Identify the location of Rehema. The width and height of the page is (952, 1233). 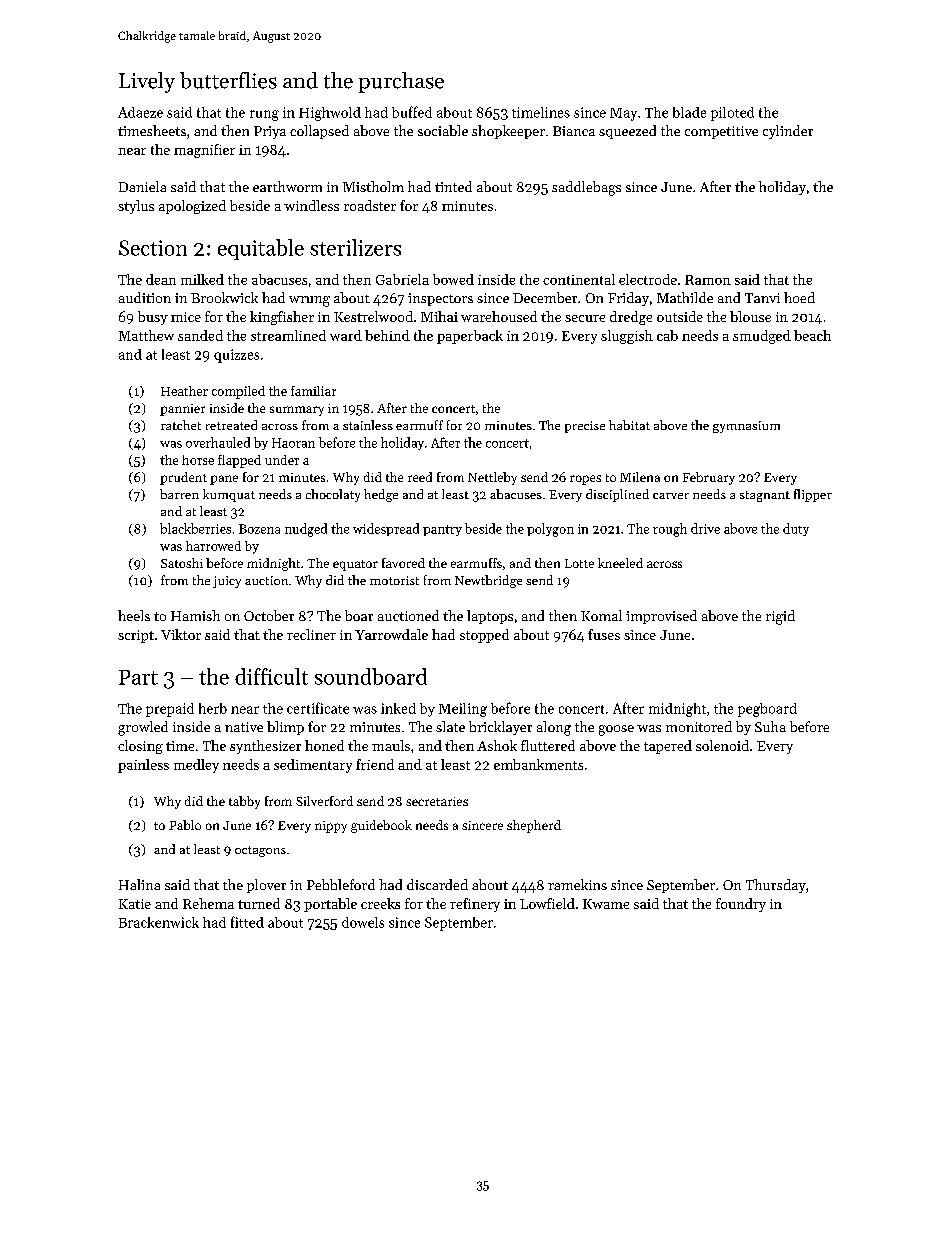
(208, 903).
